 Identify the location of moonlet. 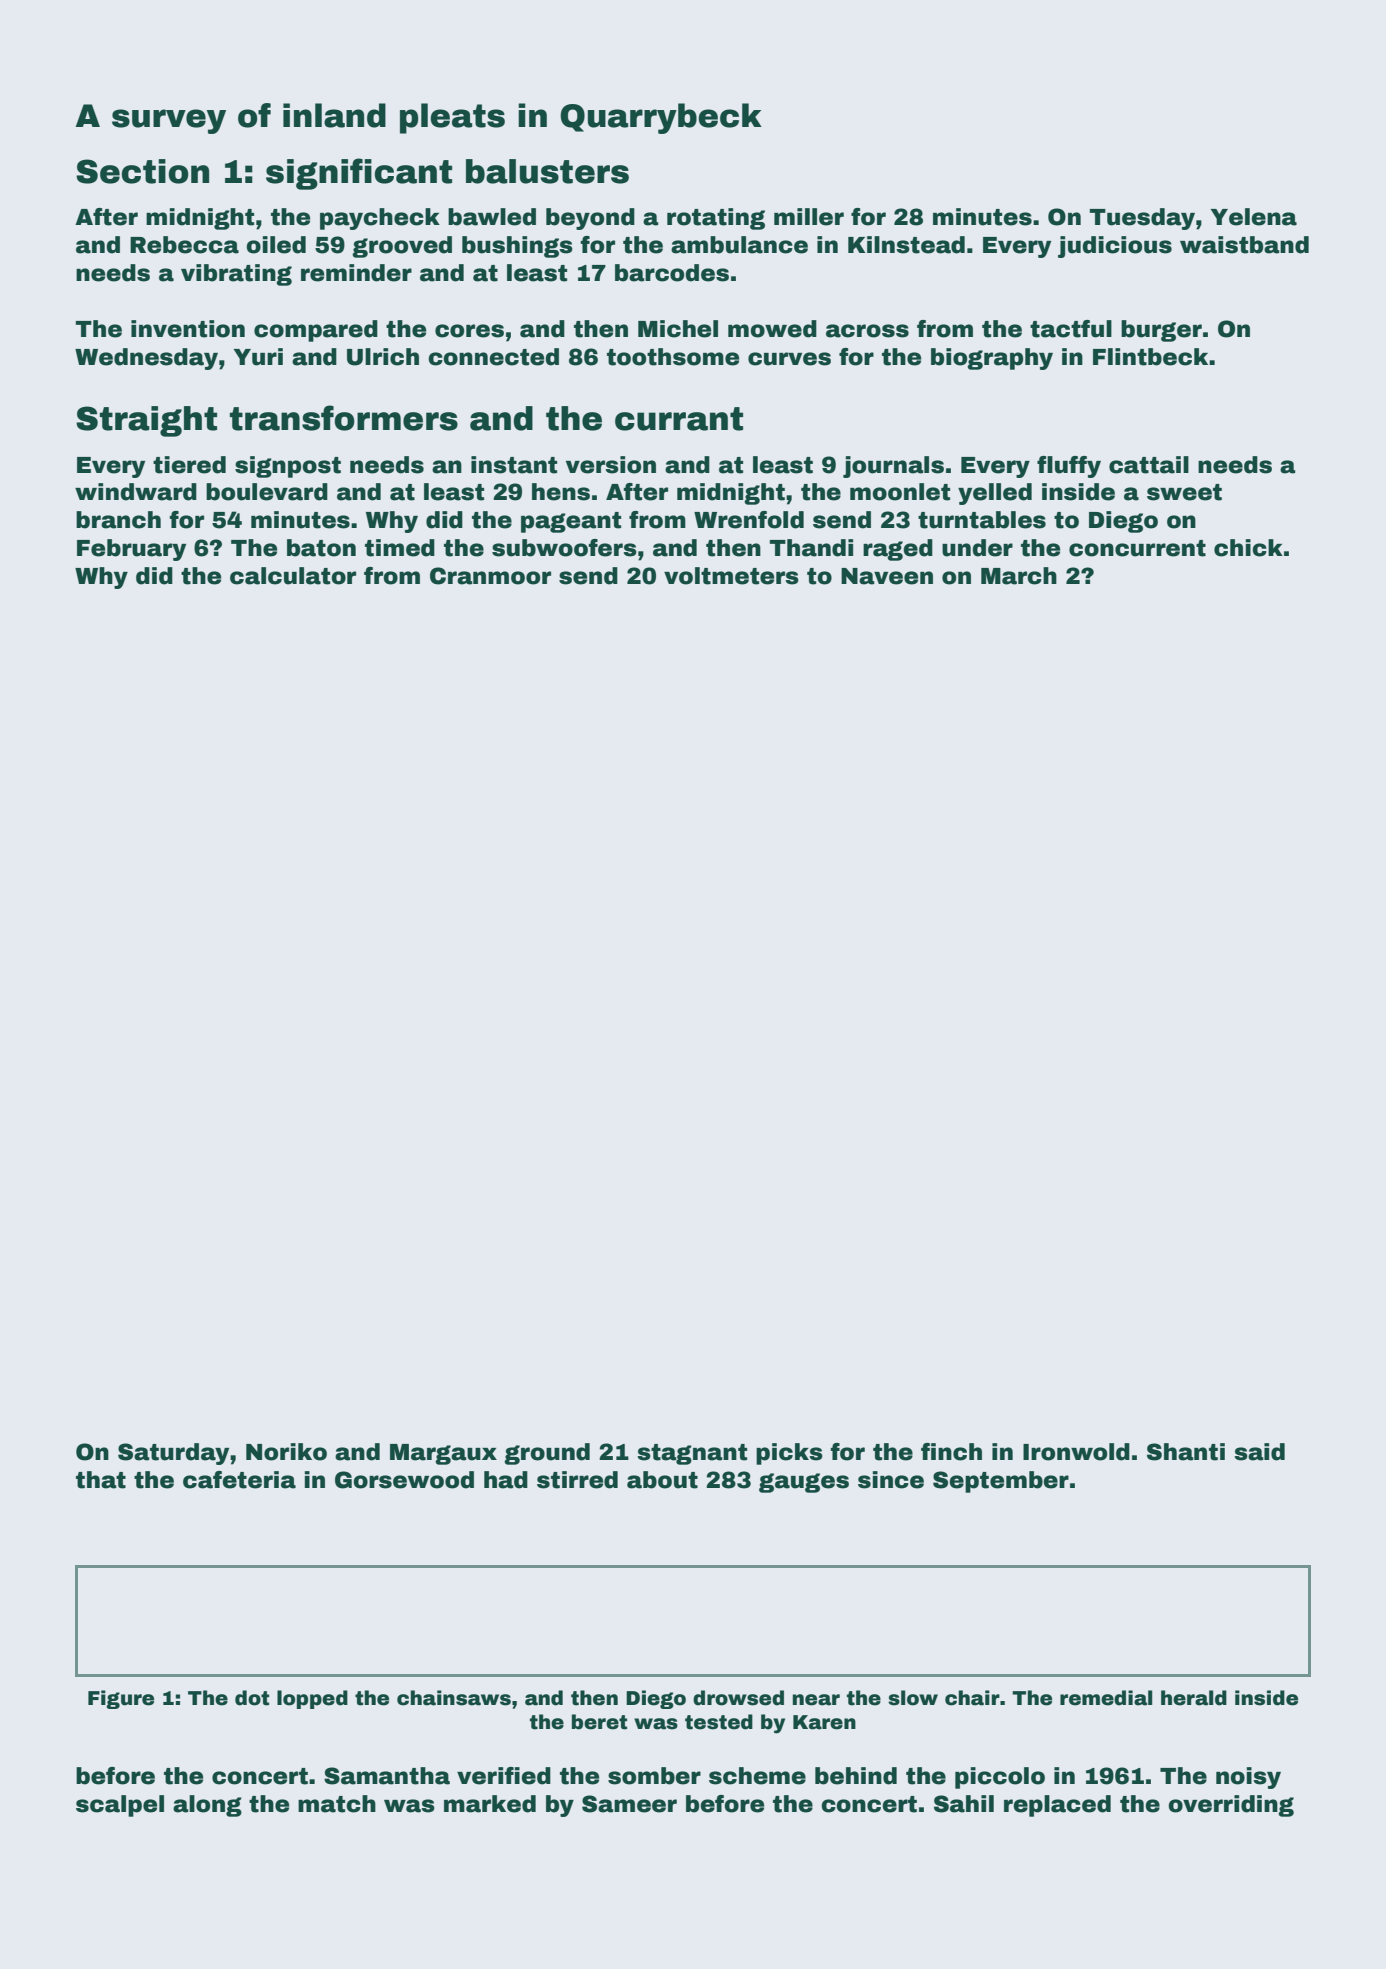
(900, 492).
